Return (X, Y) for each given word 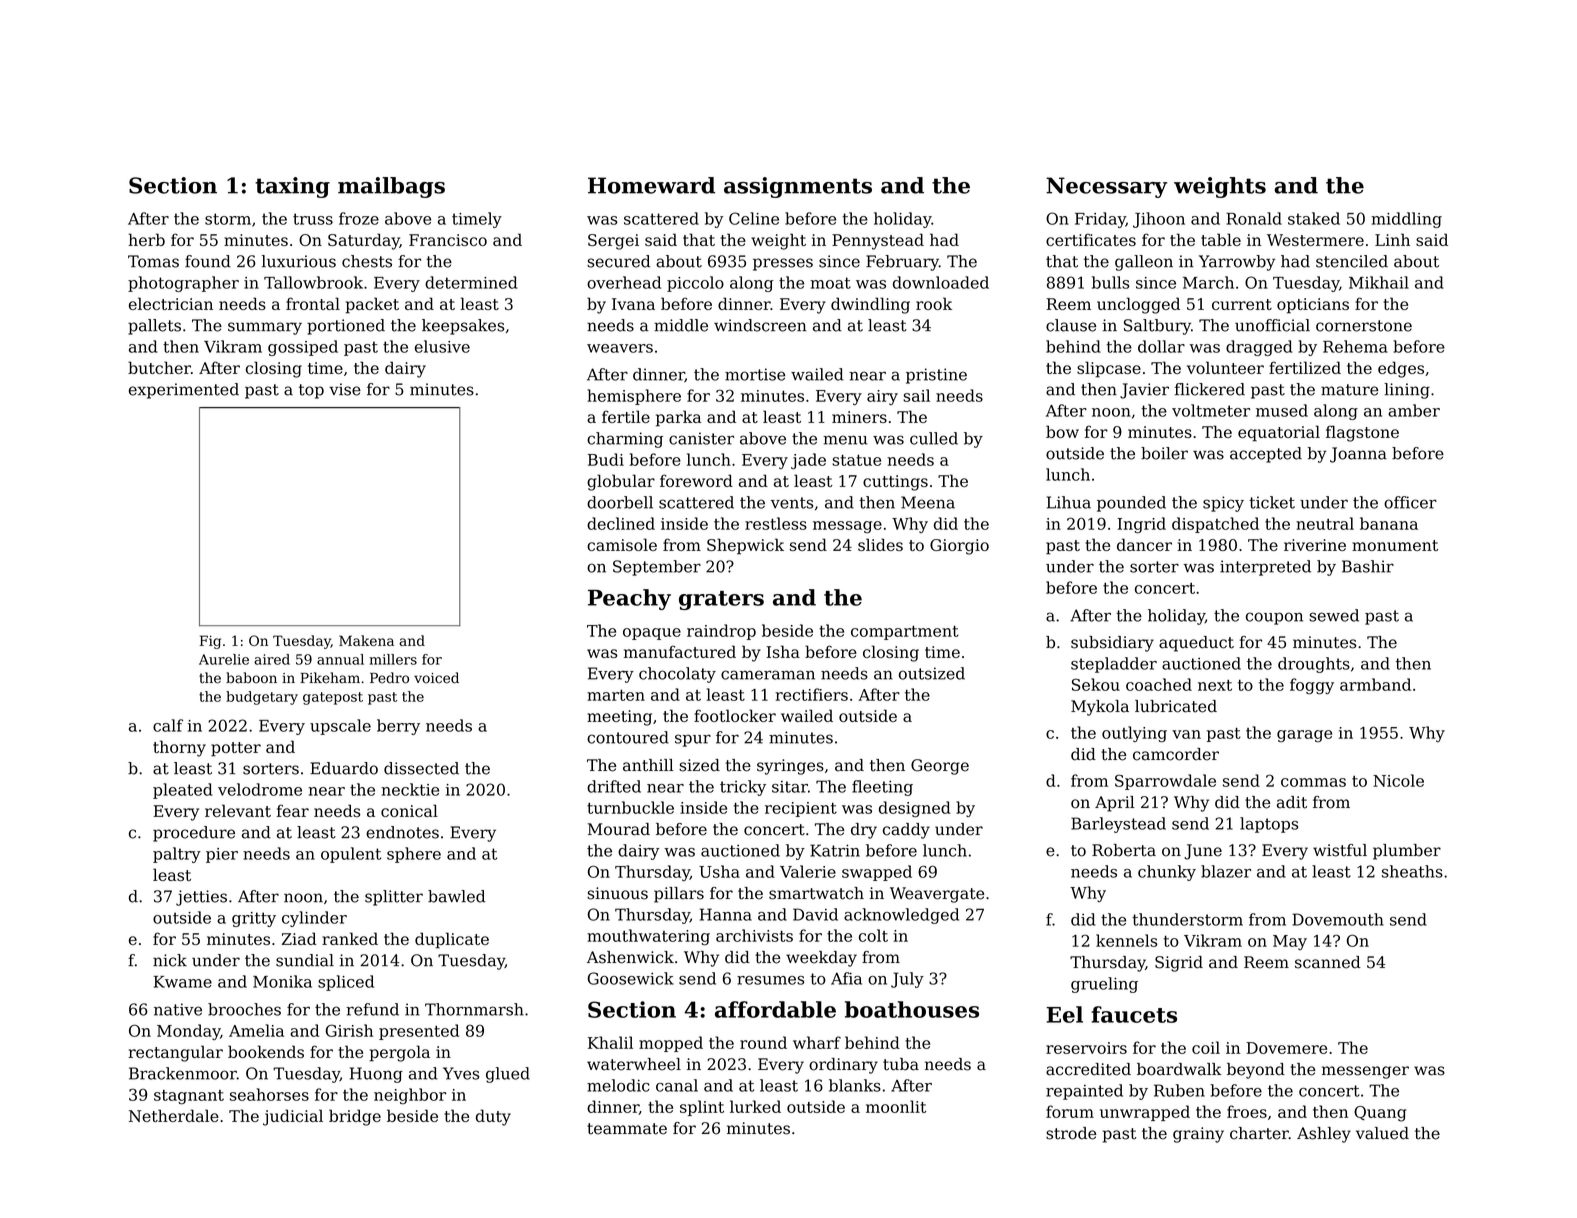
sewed (1334, 615)
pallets (154, 327)
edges (1401, 369)
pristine (936, 376)
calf (168, 725)
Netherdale (174, 1115)
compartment (905, 633)
